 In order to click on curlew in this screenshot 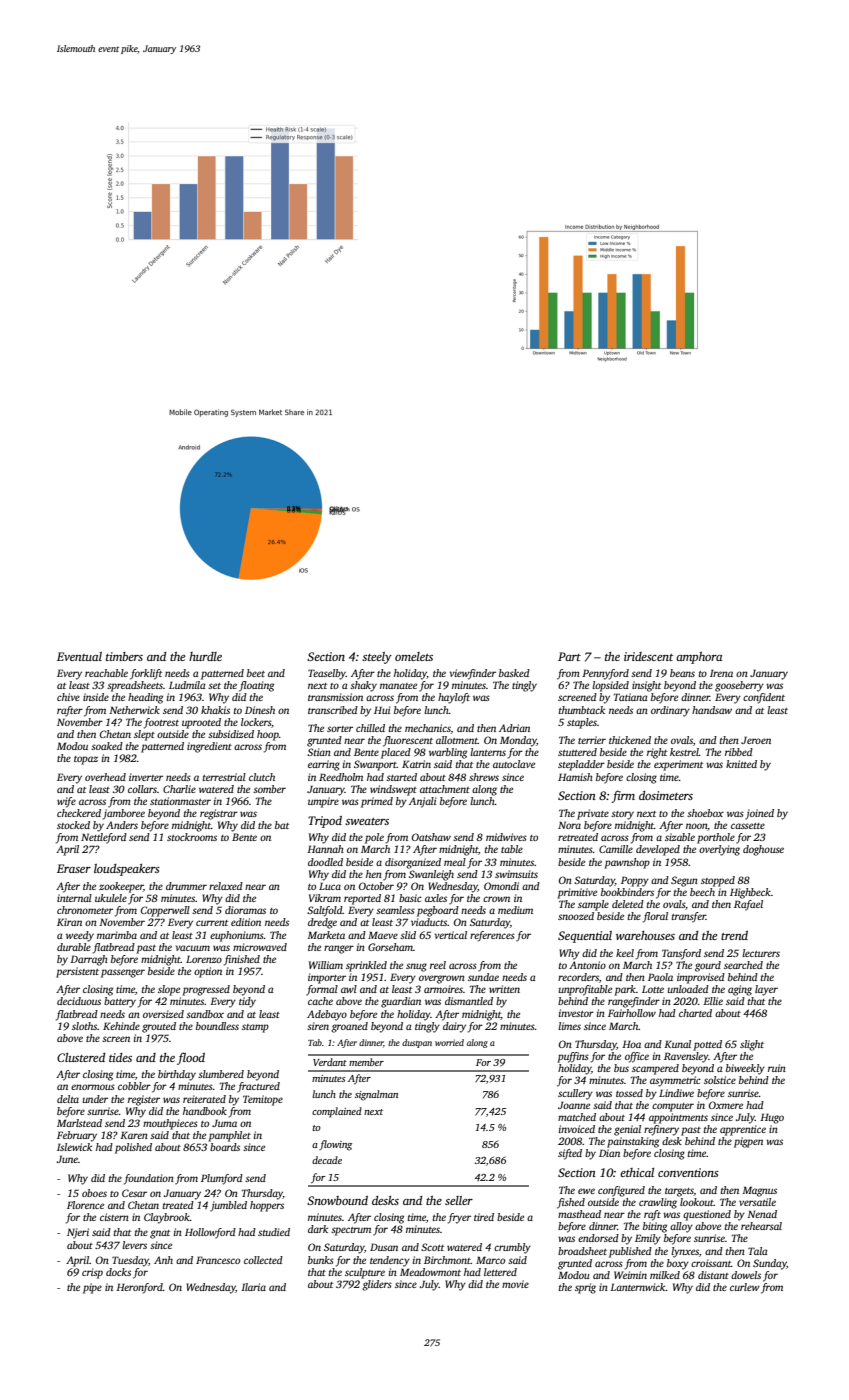, I will do `click(745, 1287)`.
